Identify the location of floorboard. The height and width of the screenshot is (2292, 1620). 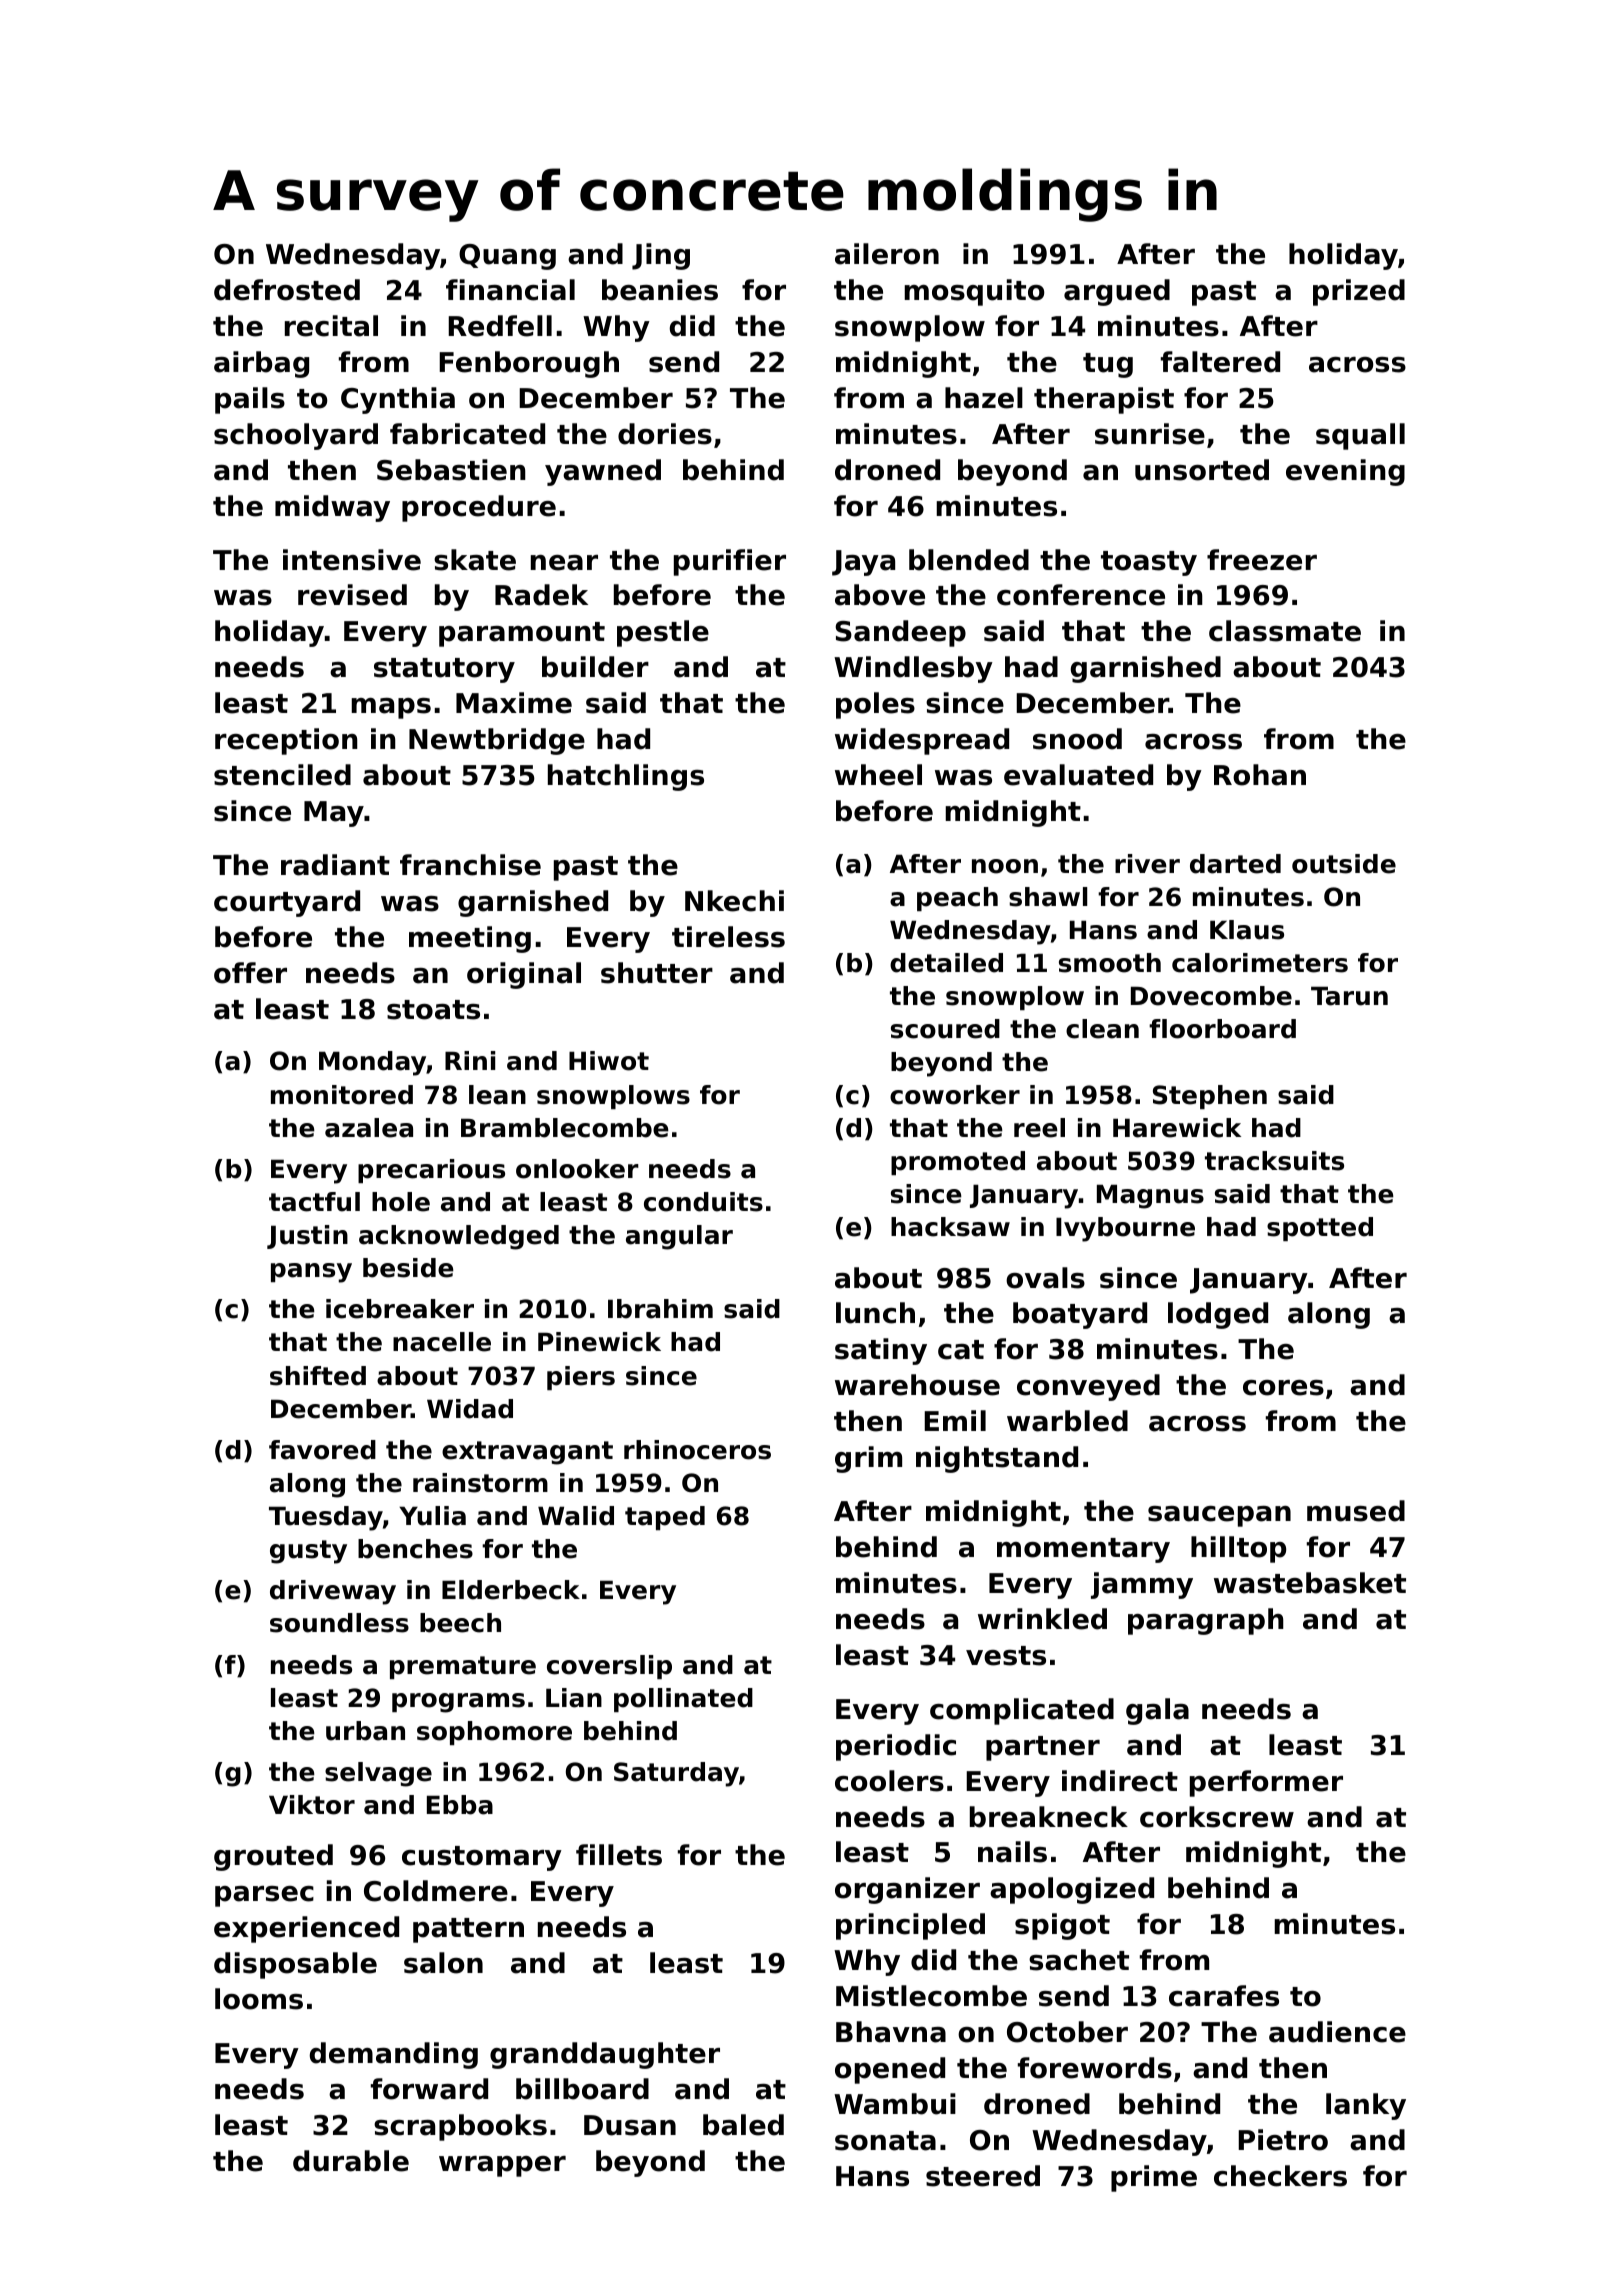
(1222, 1029).
